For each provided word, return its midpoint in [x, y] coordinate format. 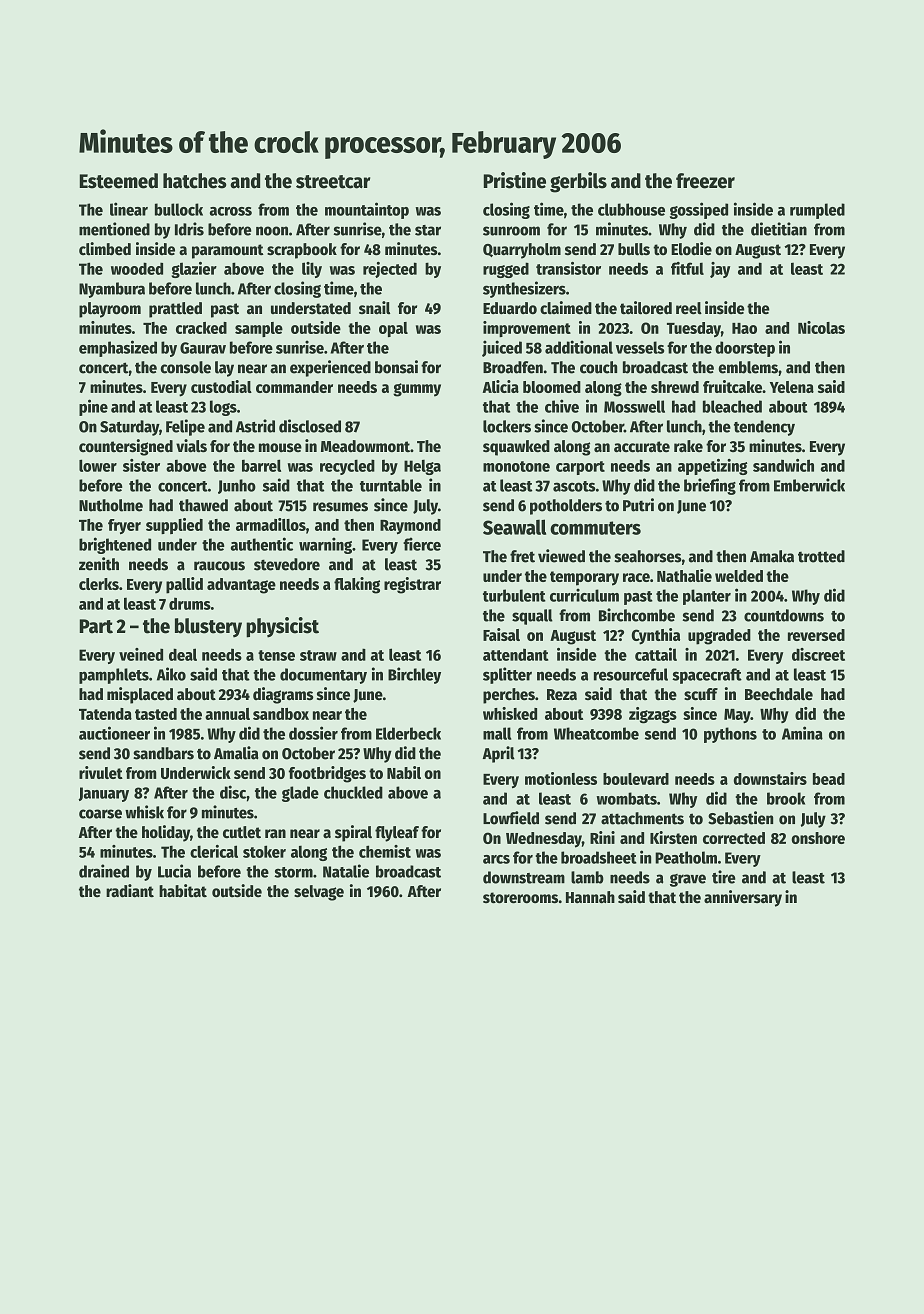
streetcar [333, 182]
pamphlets [114, 676]
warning [325, 545]
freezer [705, 181]
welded [739, 576]
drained [104, 871]
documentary [323, 676]
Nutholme [111, 505]
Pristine [514, 180]
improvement [527, 329]
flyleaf [397, 834]
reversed [816, 635]
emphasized [118, 348]
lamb [587, 877]
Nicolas [821, 327]
